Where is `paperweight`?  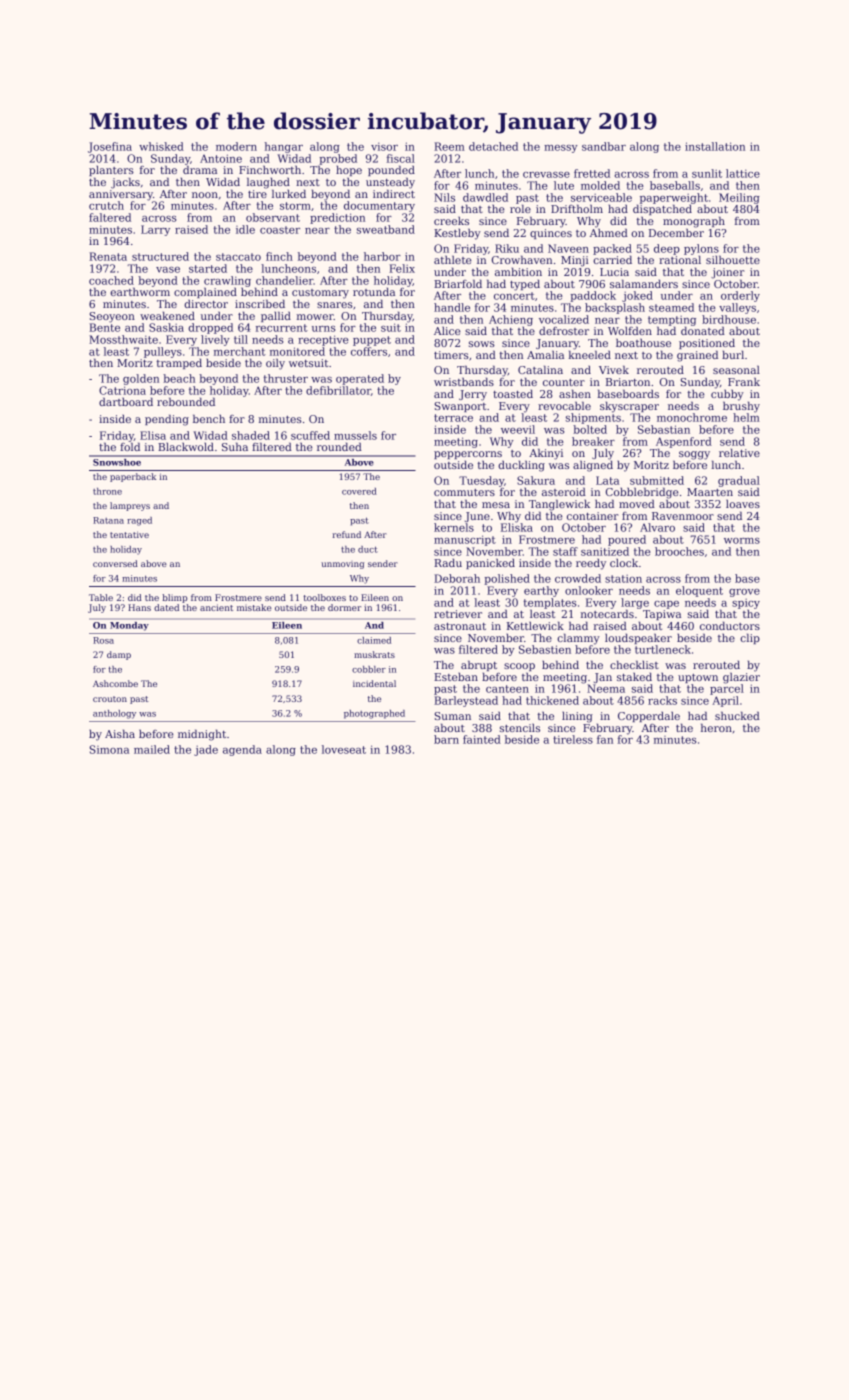 paperweight is located at coordinates (674, 198).
